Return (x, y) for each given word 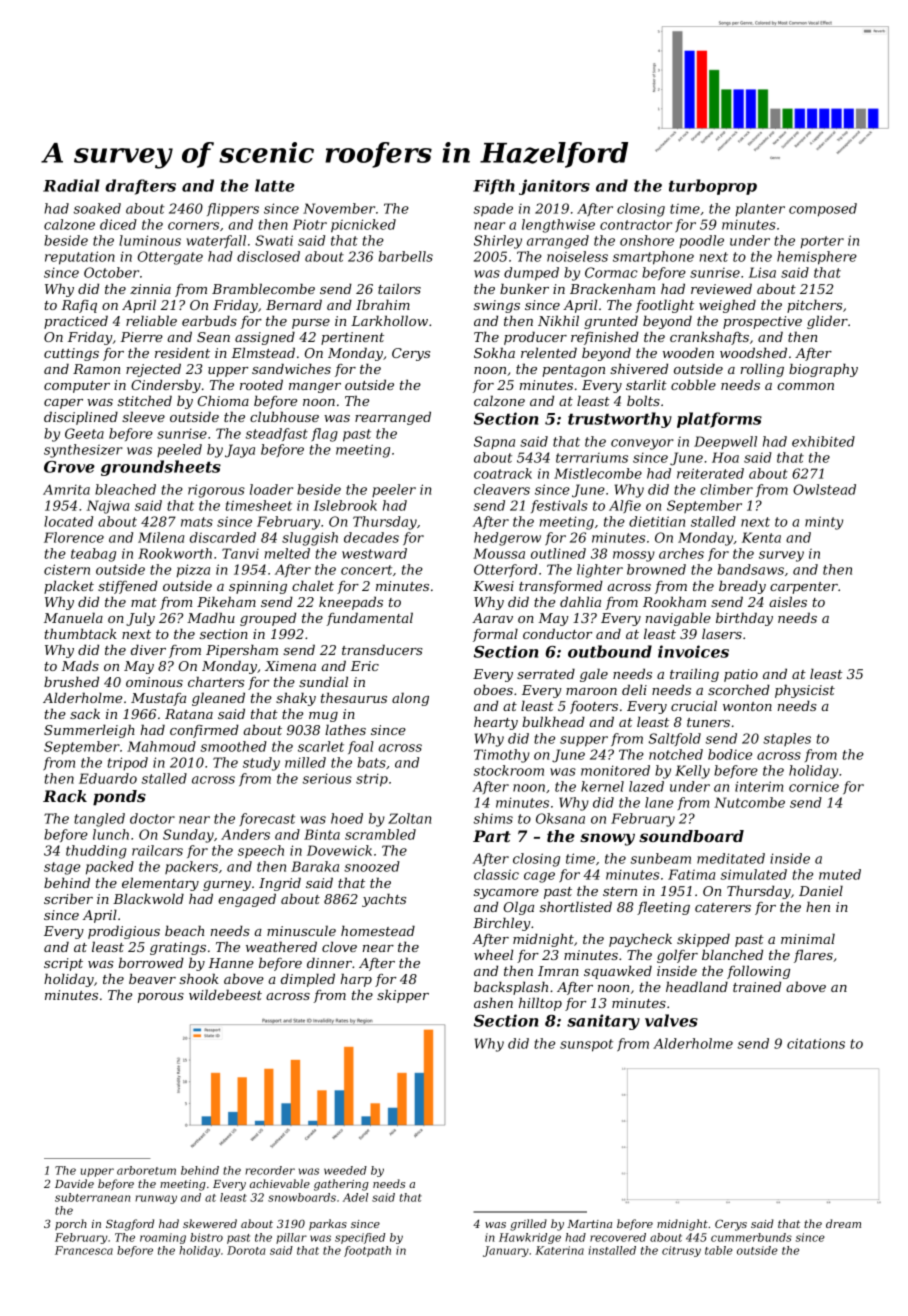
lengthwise (558, 226)
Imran (558, 971)
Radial (71, 185)
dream (843, 1223)
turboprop (713, 187)
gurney (227, 886)
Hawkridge (530, 1238)
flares (813, 956)
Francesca (84, 1250)
